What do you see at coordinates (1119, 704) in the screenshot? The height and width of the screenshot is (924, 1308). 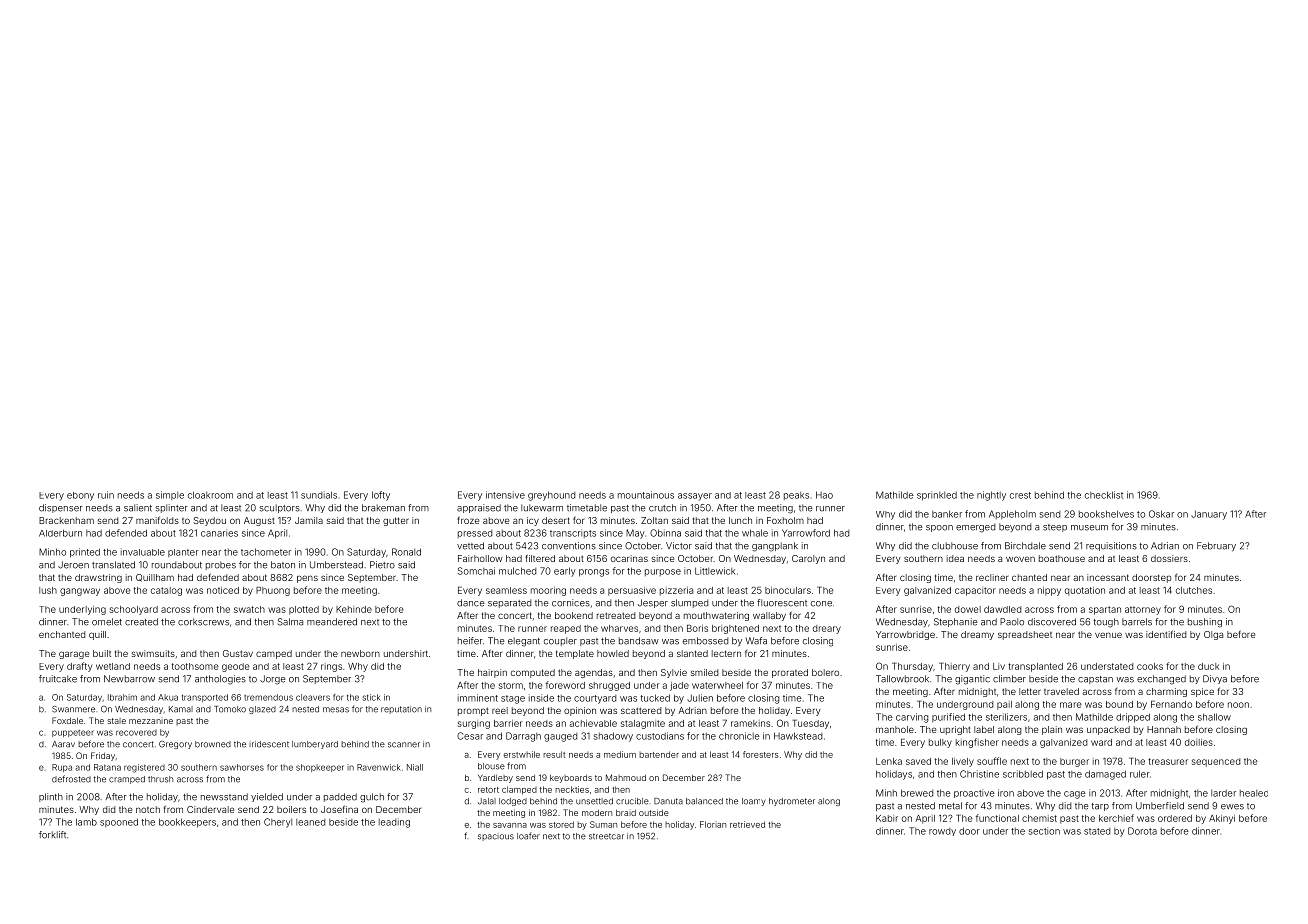 I see `bound` at bounding box center [1119, 704].
